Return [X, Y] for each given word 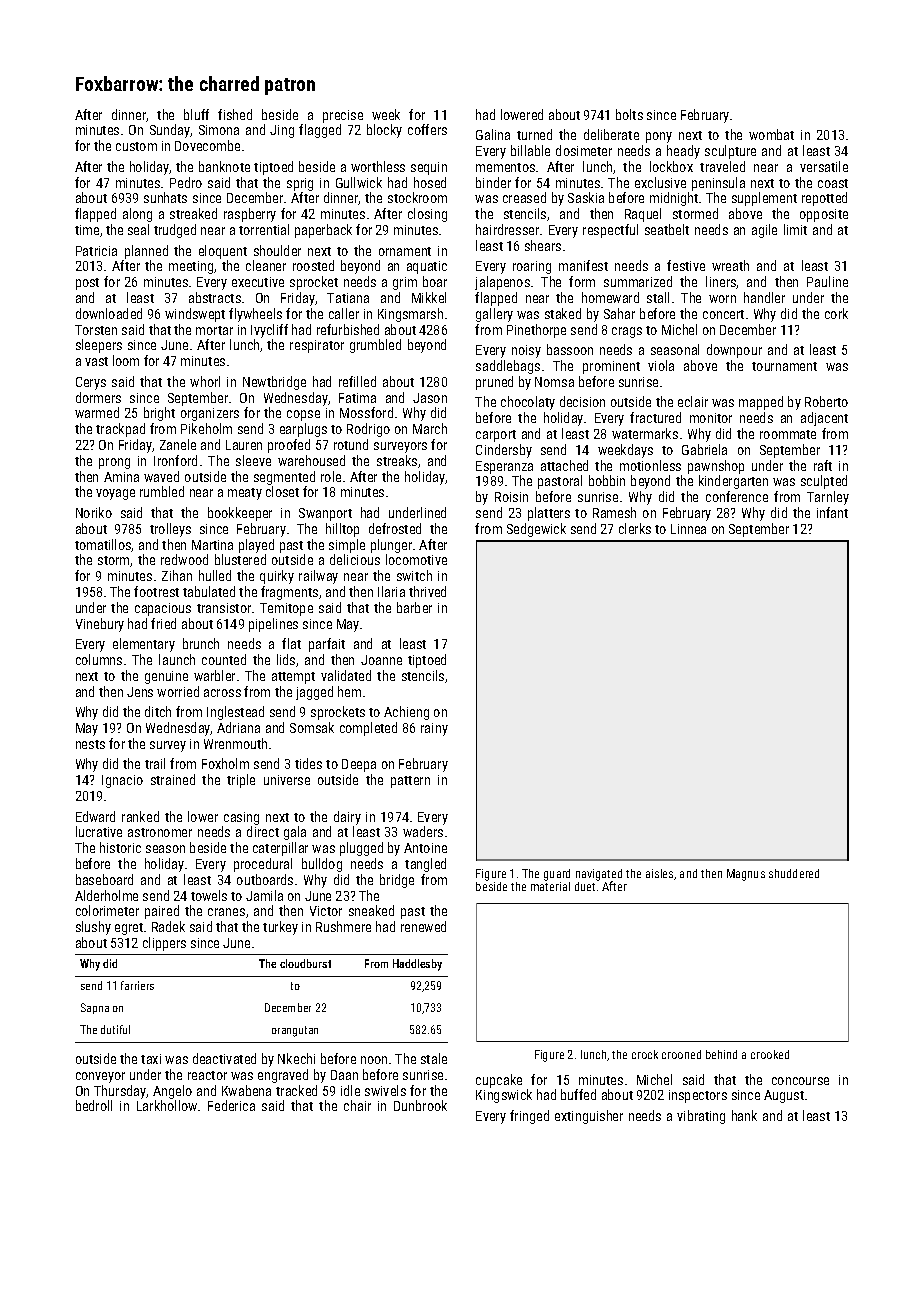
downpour [734, 351]
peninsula [718, 184]
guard [557, 875]
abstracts [215, 297]
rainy [434, 729]
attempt [293, 678]
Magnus [746, 875]
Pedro [186, 182]
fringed [529, 1117]
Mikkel [429, 297]
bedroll [94, 1105]
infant [832, 512]
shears [543, 245]
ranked [140, 816]
